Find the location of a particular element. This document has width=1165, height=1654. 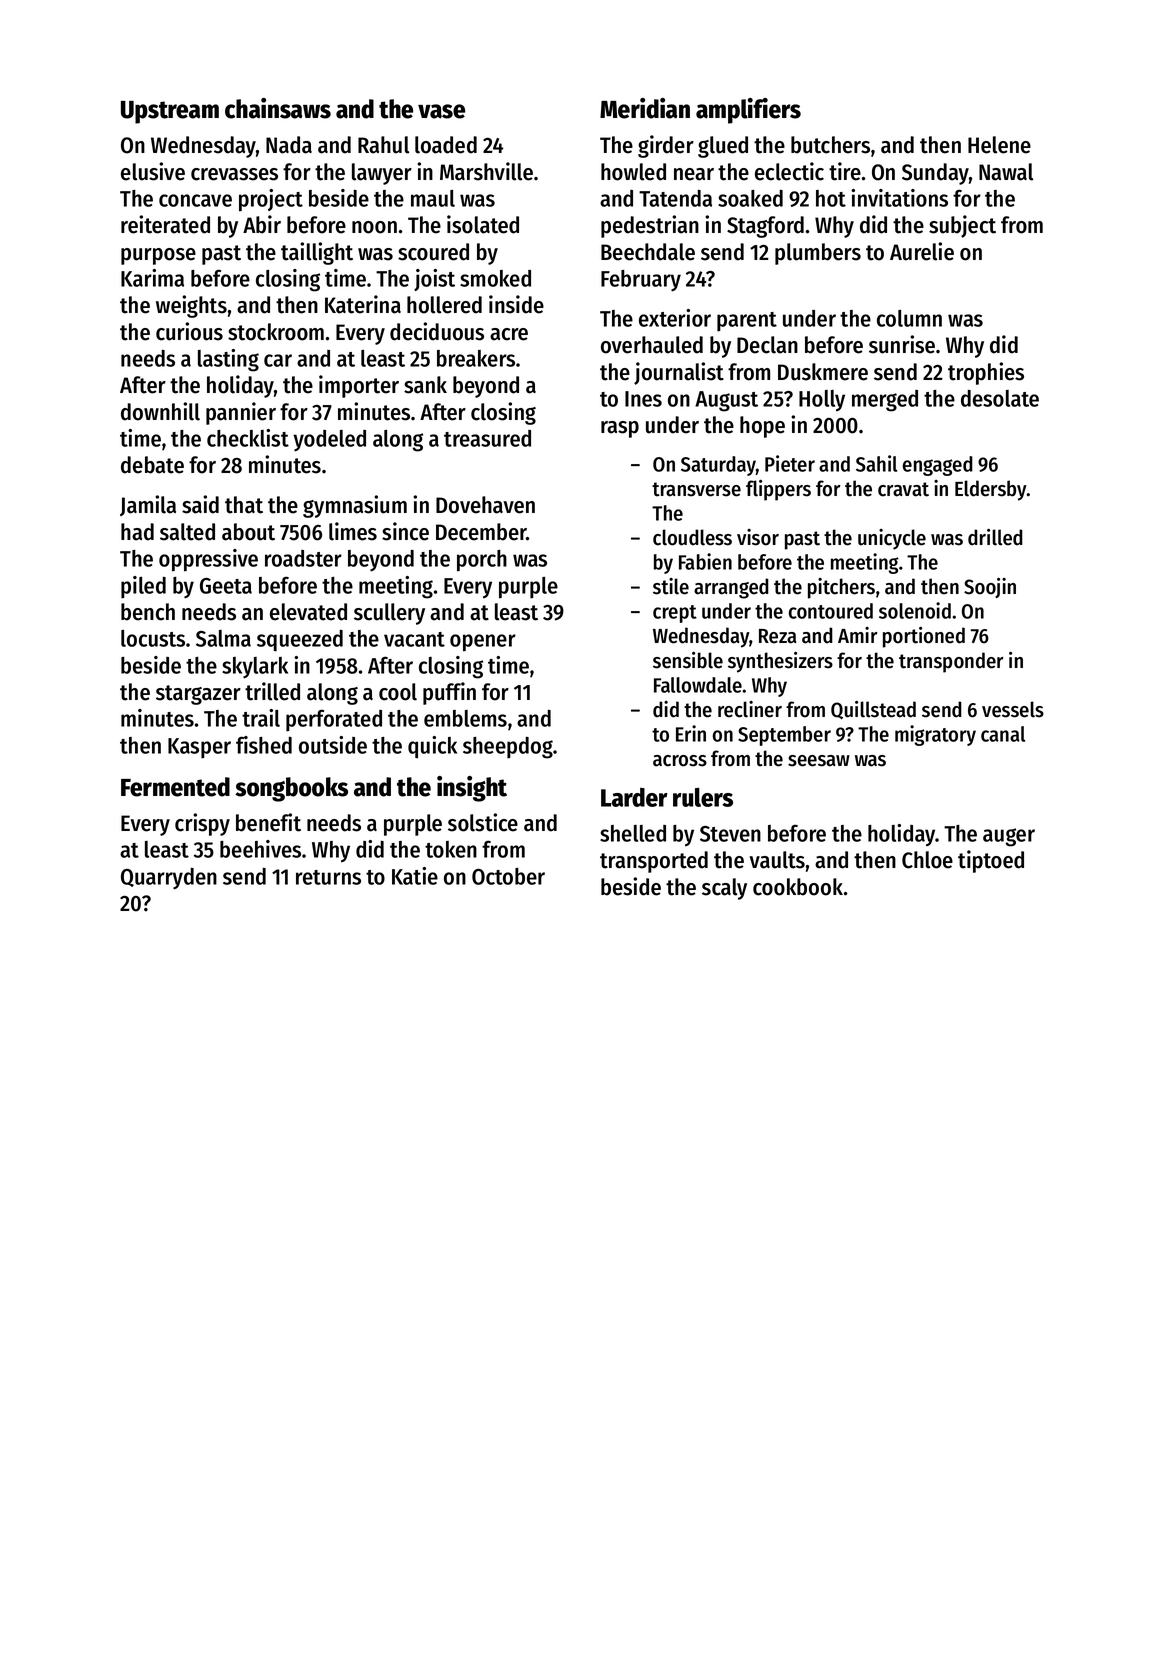

salted is located at coordinates (187, 532).
